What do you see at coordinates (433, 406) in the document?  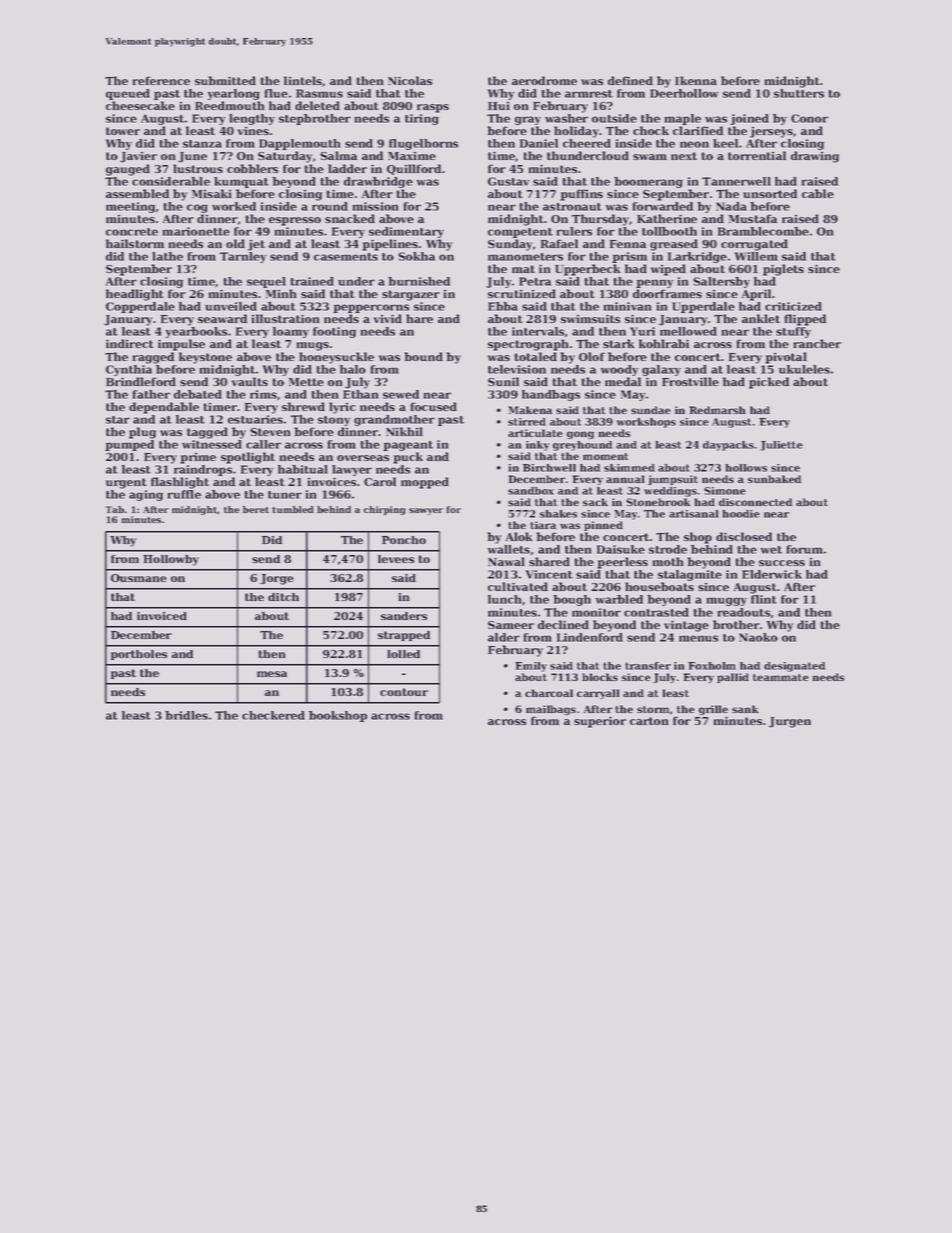 I see `focused` at bounding box center [433, 406].
